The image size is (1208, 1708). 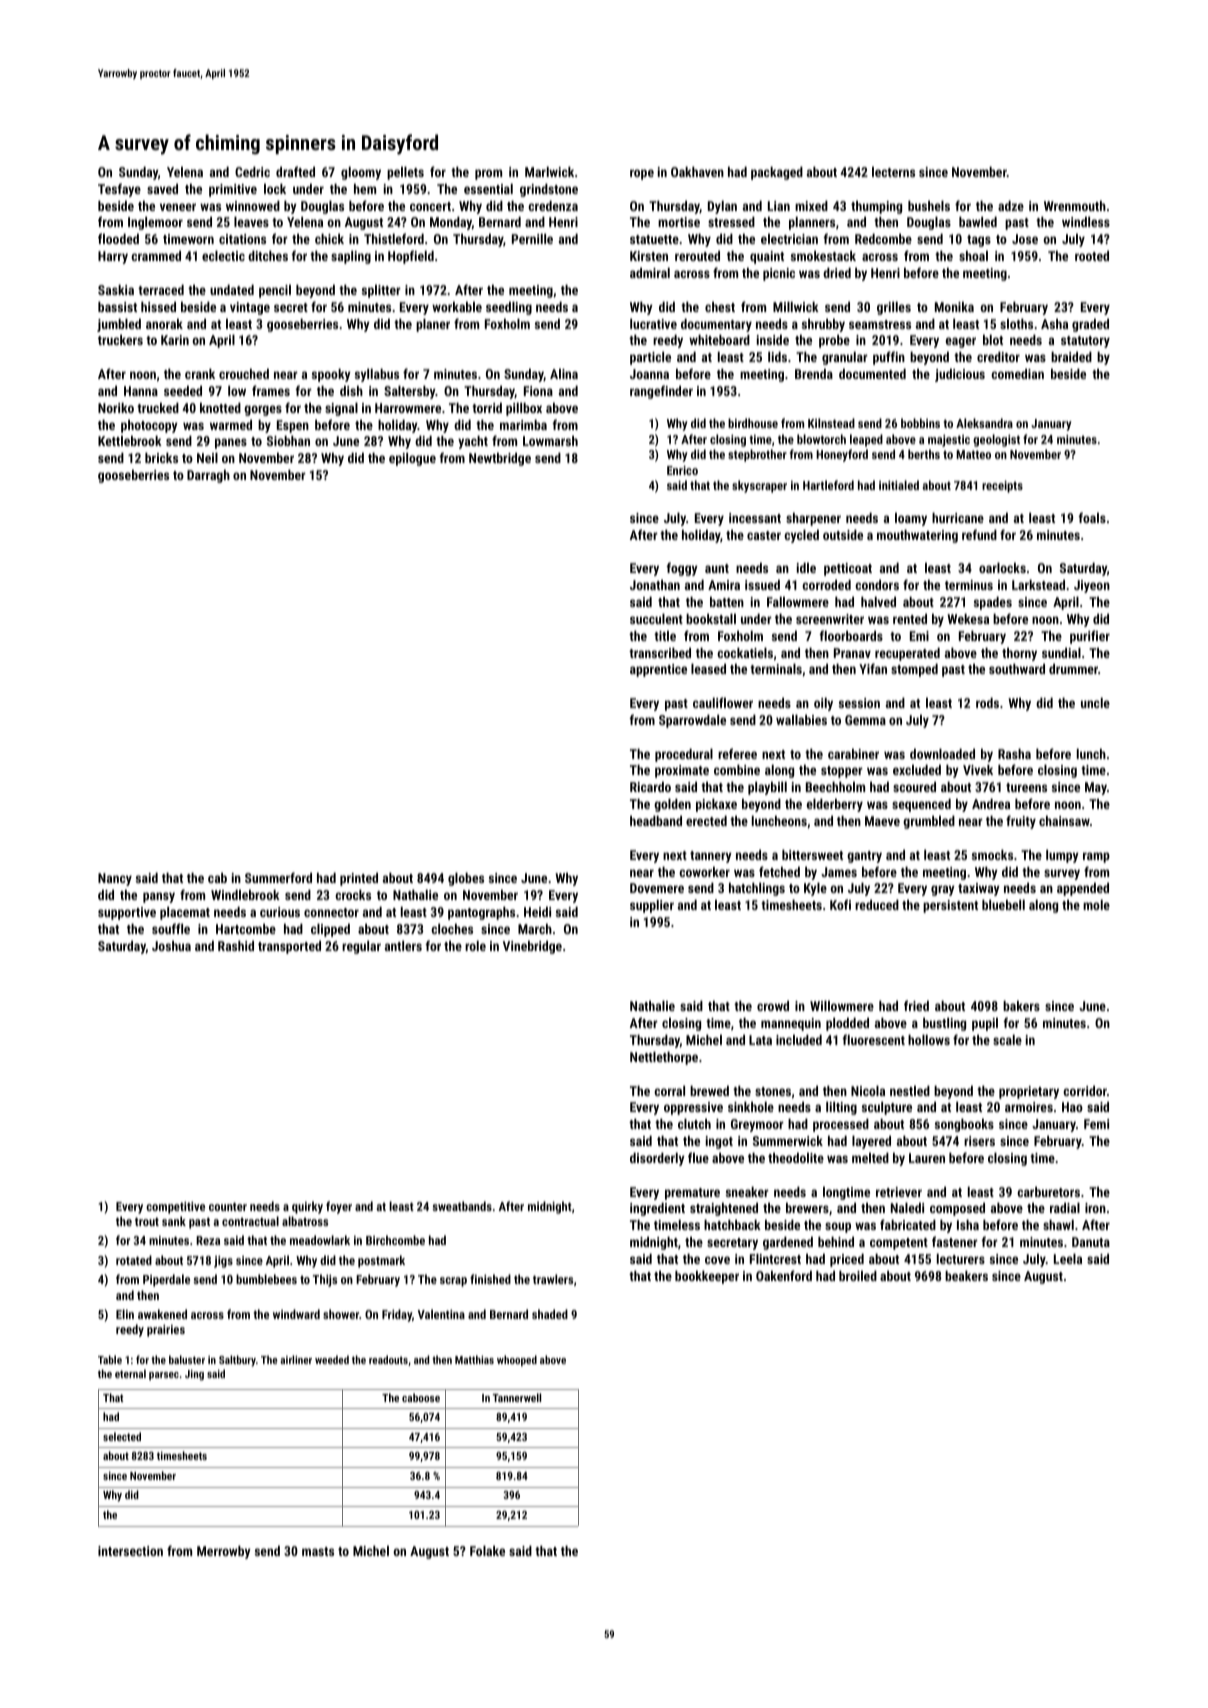 What do you see at coordinates (487, 1550) in the screenshot?
I see `Folake` at bounding box center [487, 1550].
